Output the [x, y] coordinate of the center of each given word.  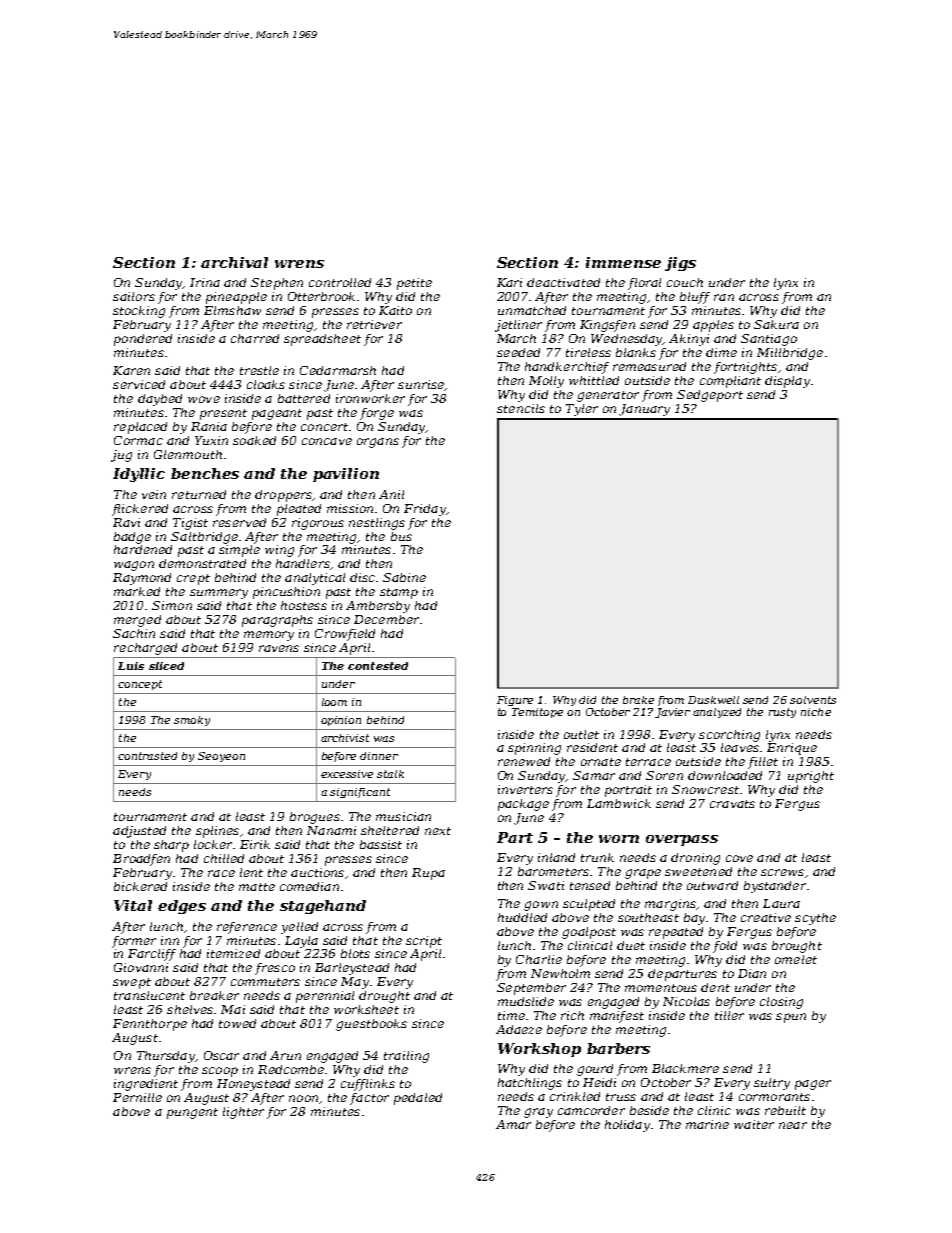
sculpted [589, 905]
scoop [220, 1072]
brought [797, 947]
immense [623, 262]
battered [304, 398]
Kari [509, 282]
